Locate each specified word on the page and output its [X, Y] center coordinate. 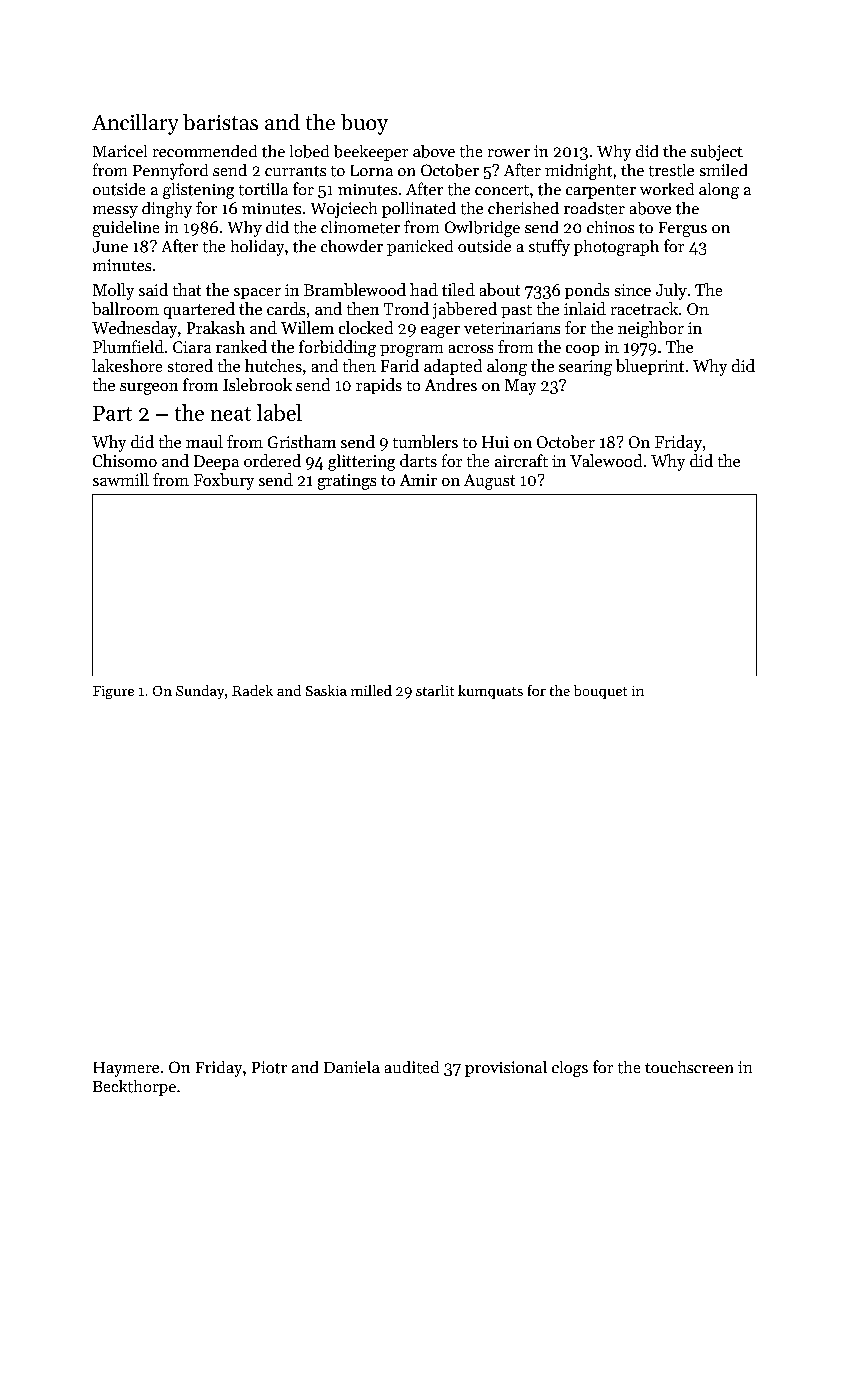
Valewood [606, 460]
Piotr [269, 1067]
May [520, 387]
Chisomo [125, 460]
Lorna [372, 170]
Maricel [120, 151]
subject [717, 153]
